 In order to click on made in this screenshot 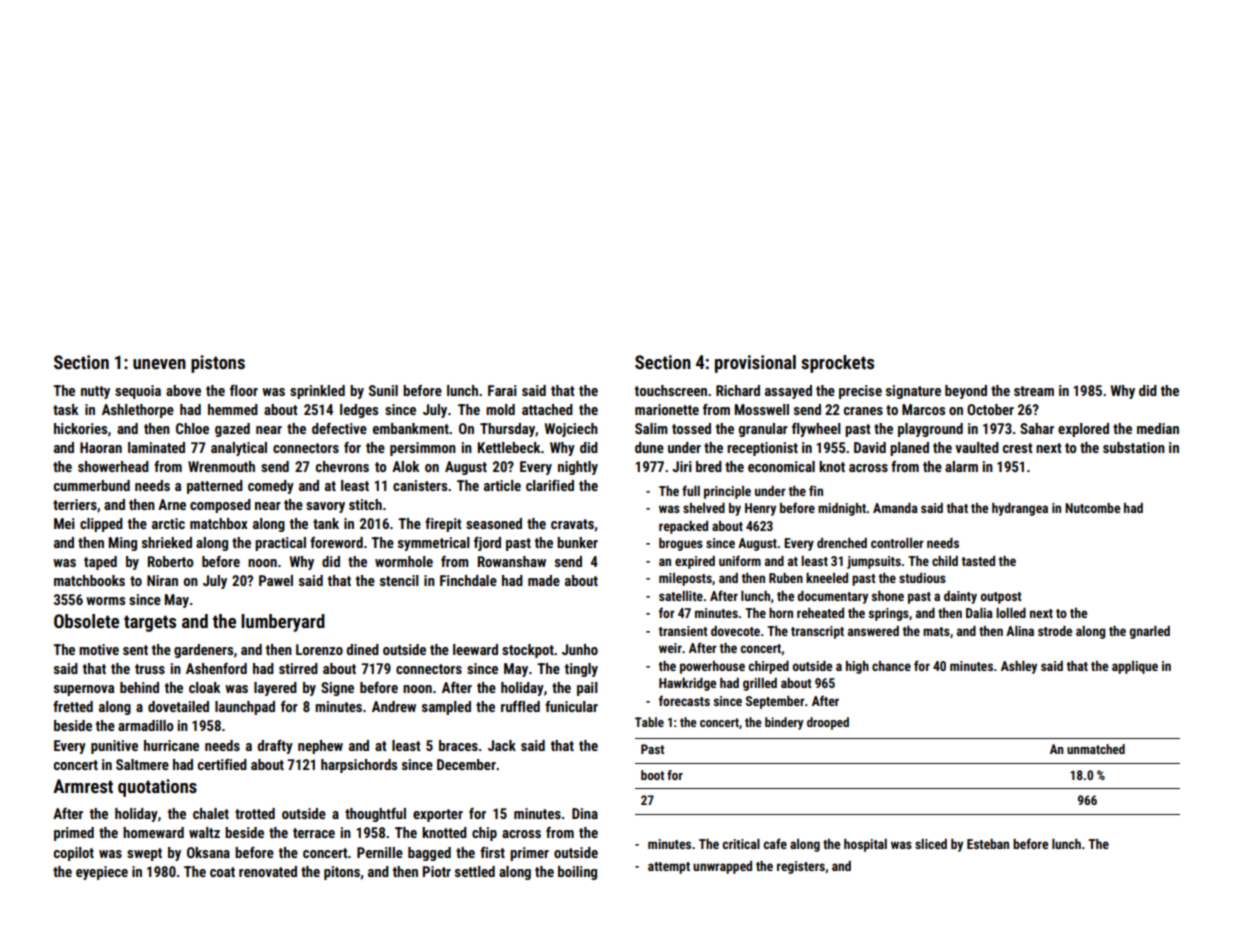, I will do `click(544, 580)`.
